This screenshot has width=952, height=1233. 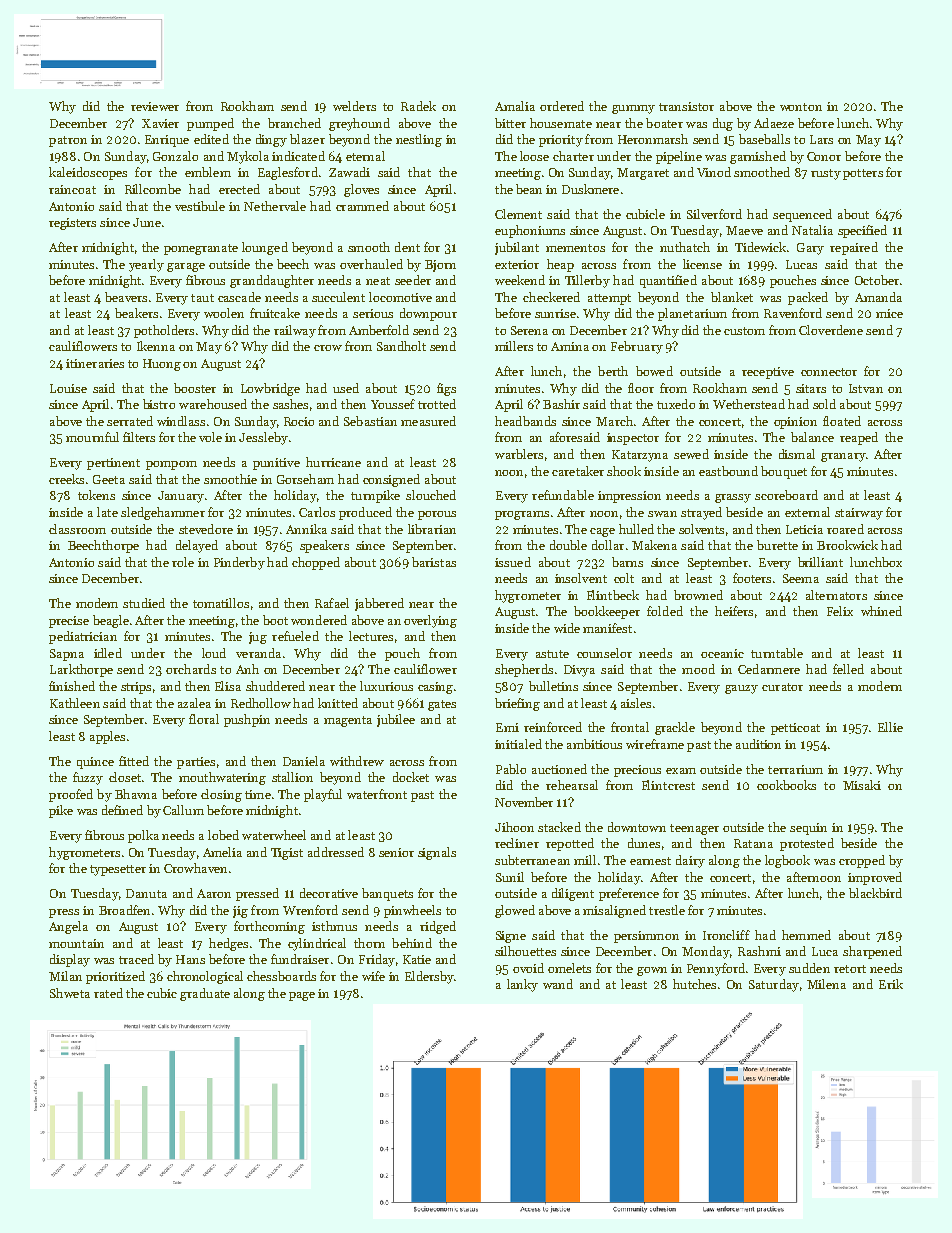 I want to click on curator, so click(x=782, y=687).
